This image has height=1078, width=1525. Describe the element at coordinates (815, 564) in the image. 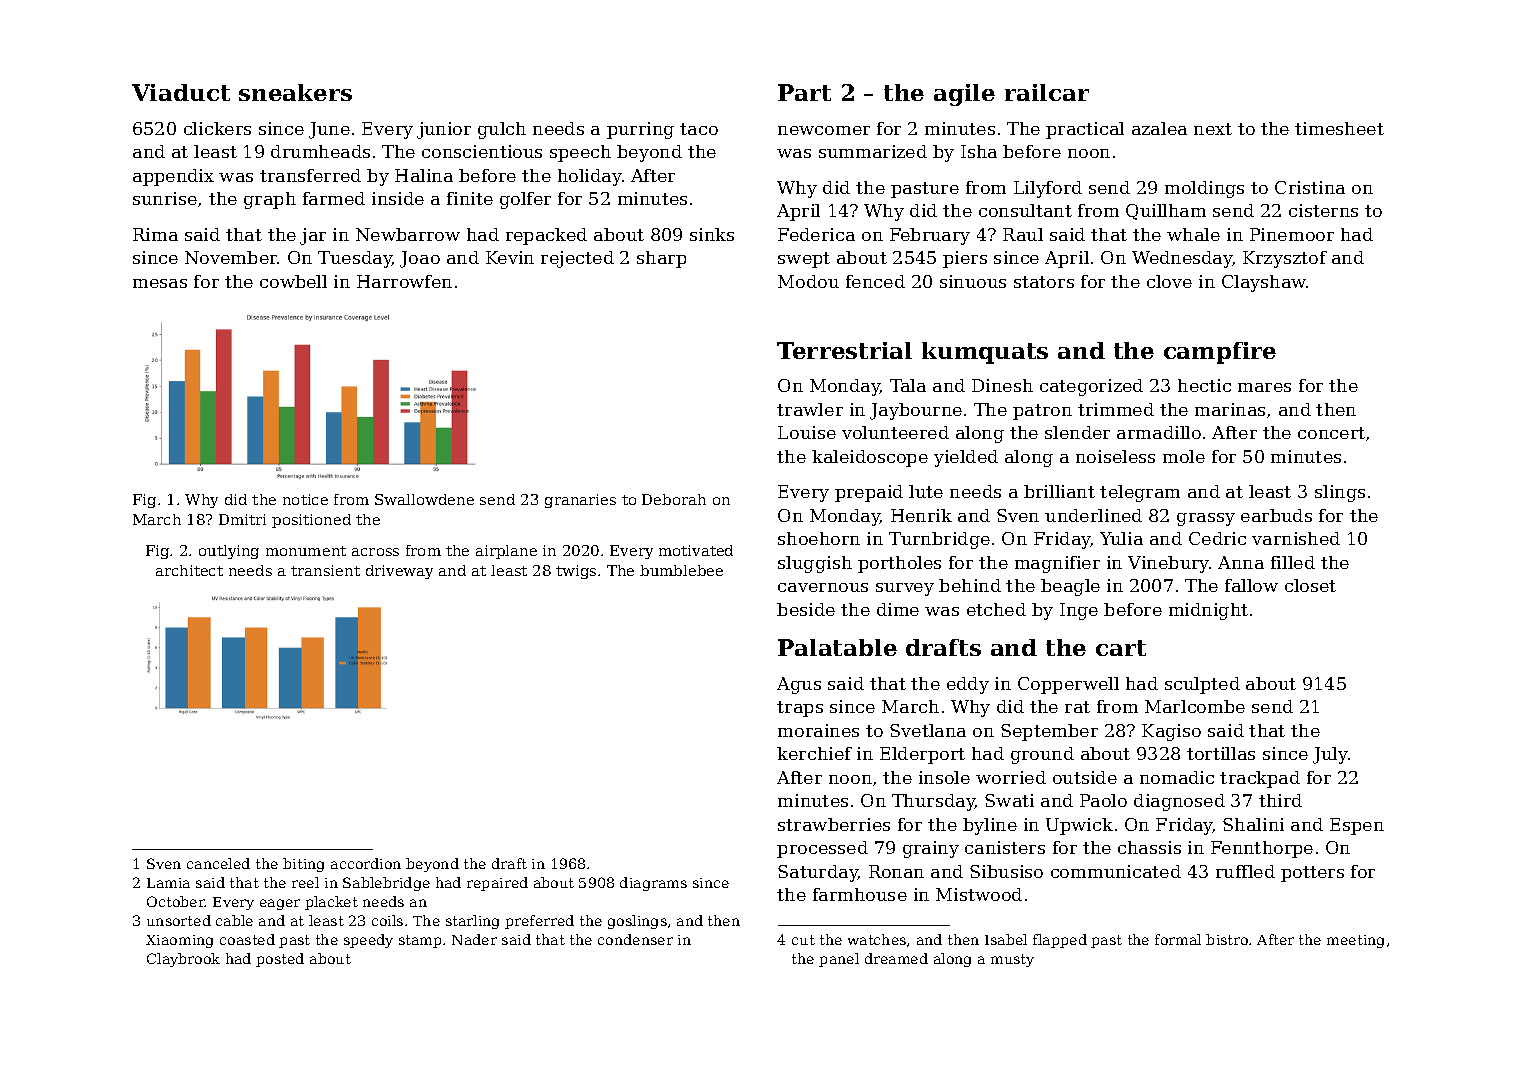

I see `sluggish` at that location.
